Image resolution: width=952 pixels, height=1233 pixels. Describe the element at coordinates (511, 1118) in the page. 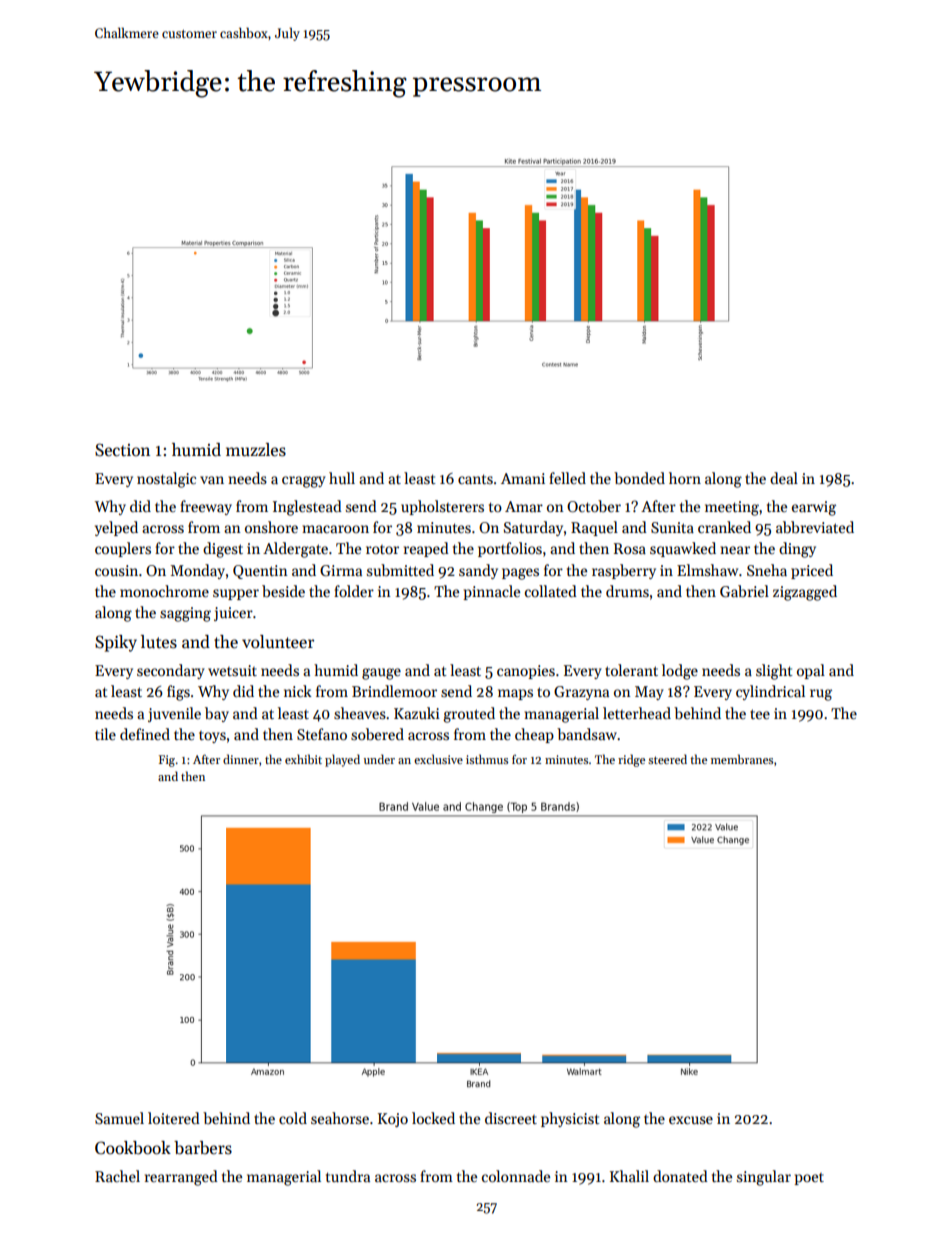

I see `discreet` at that location.
